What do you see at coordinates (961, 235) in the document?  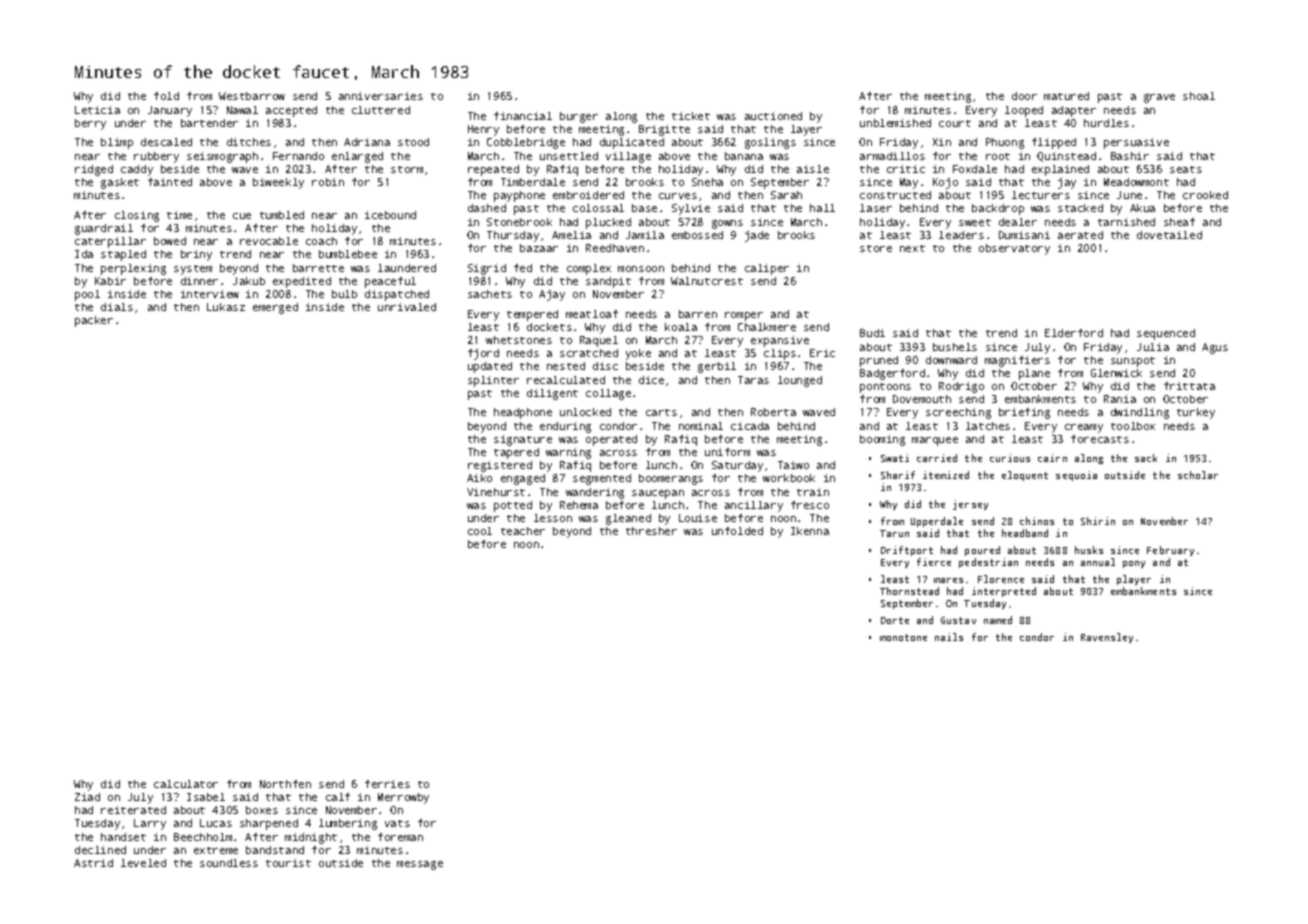 I see `leaders` at bounding box center [961, 235].
